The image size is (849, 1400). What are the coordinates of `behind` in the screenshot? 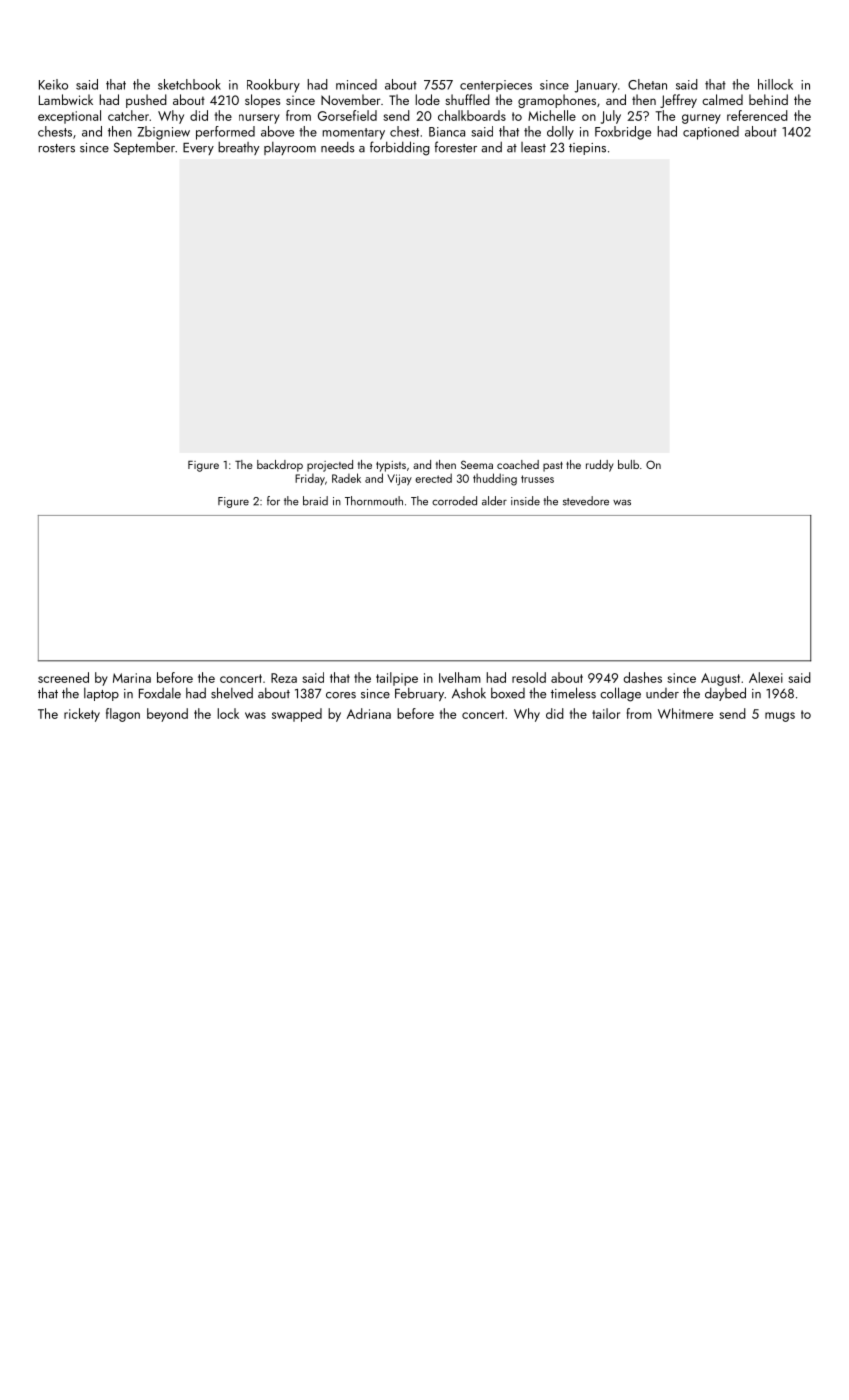 It's located at (768, 99).
